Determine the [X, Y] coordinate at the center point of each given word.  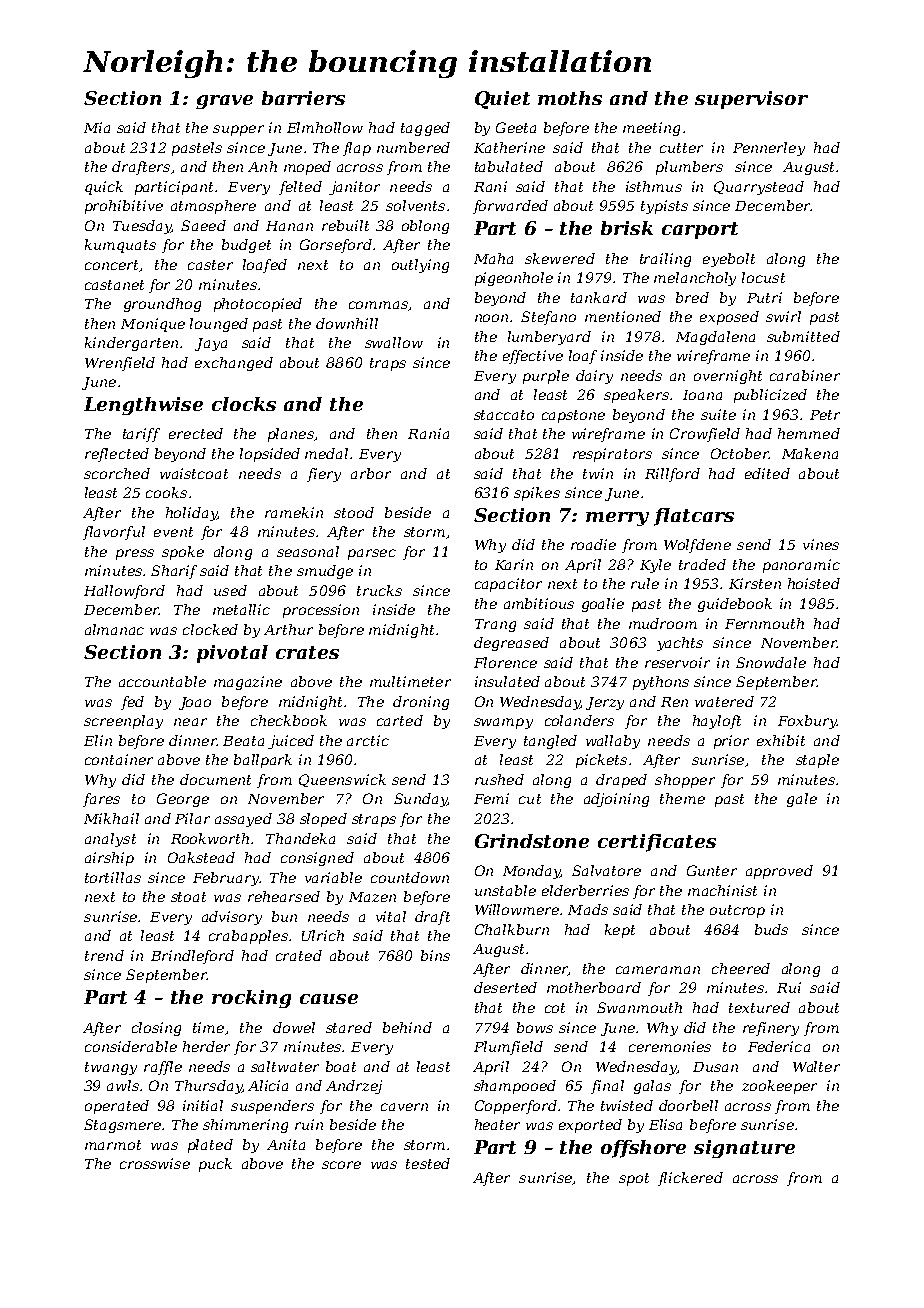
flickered [690, 1179]
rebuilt [345, 225]
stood [354, 512]
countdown [410, 877]
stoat [188, 897]
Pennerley [769, 149]
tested [428, 1163]
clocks [244, 404]
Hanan [289, 226]
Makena [810, 453]
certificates [657, 843]
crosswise [155, 1163]
